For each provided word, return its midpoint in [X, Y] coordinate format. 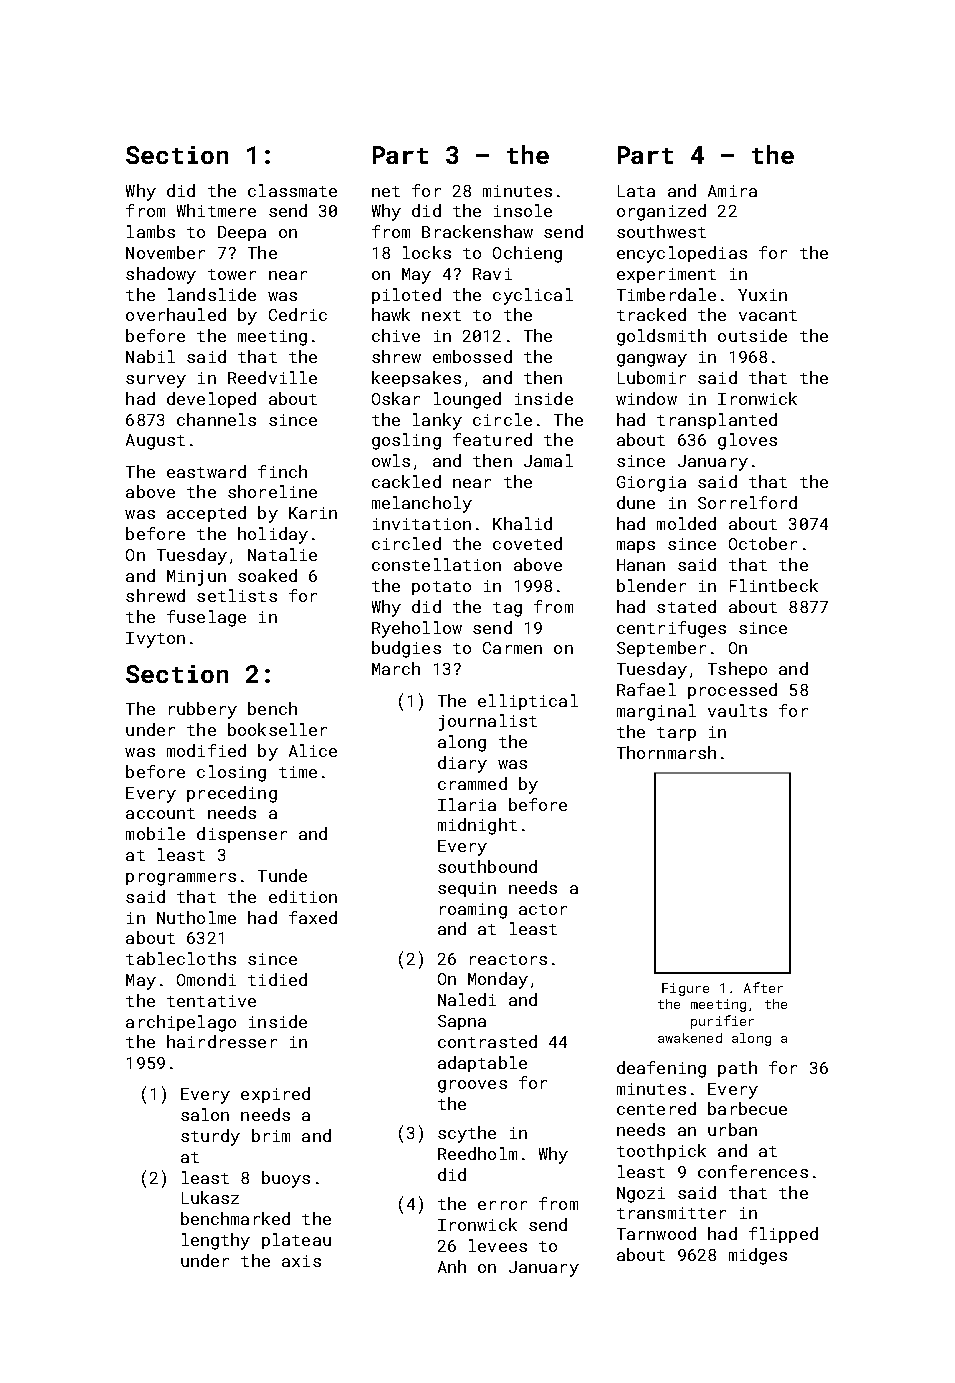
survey [156, 381]
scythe [467, 1134]
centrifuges [671, 629]
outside [752, 335]
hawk [391, 314]
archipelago [181, 1023]
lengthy [216, 1241]
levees [498, 1245]
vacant [768, 315]
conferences [753, 1171]
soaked [267, 575]
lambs [151, 231]
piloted [406, 296]
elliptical [528, 702]
